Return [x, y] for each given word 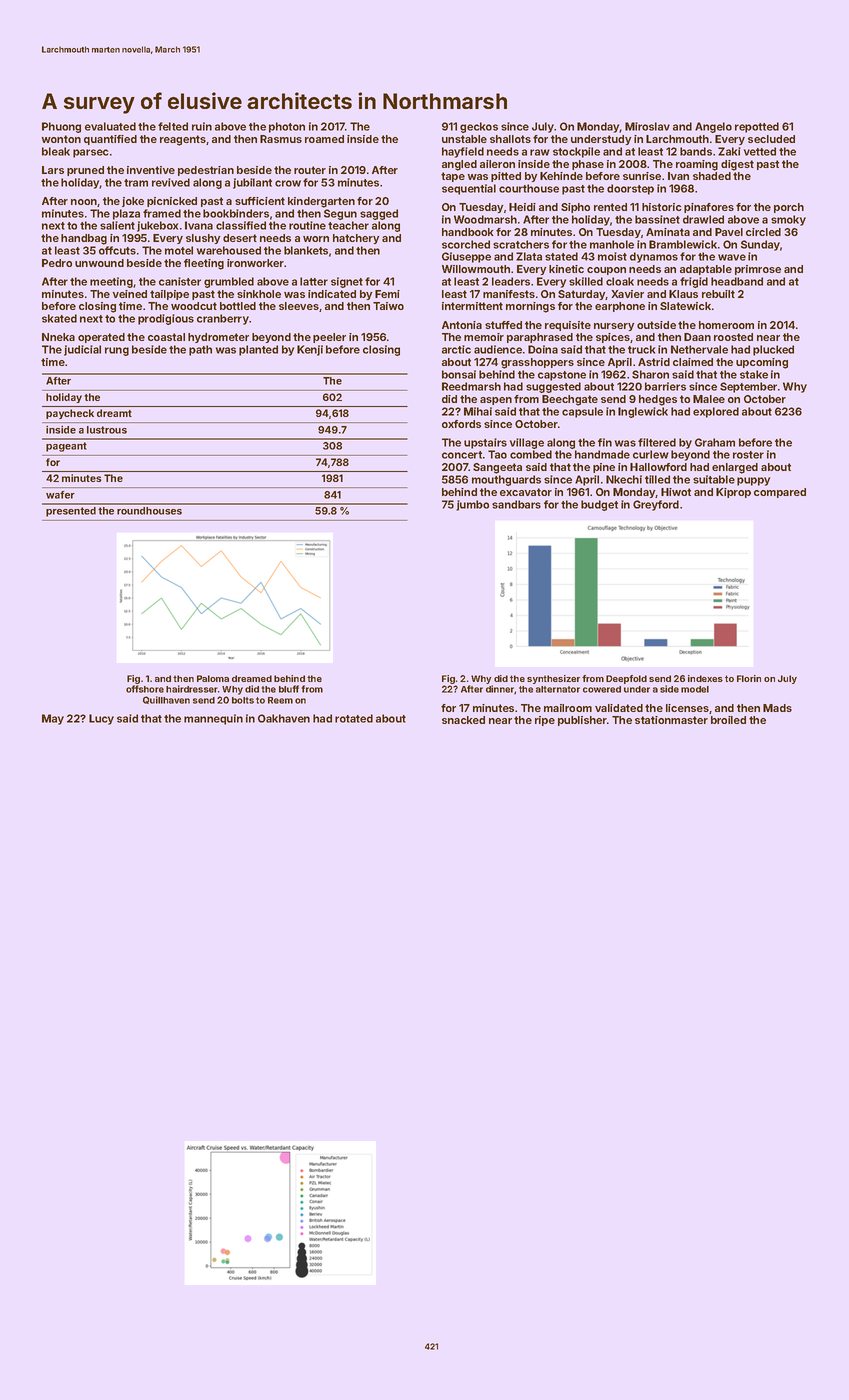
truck [641, 349]
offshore [145, 689]
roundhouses [149, 511]
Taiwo [388, 306]
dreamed [252, 678]
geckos [479, 127]
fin [605, 442]
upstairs [485, 443]
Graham [715, 442]
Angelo [713, 127]
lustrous [107, 430]
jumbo [472, 505]
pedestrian [206, 171]
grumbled [229, 282]
